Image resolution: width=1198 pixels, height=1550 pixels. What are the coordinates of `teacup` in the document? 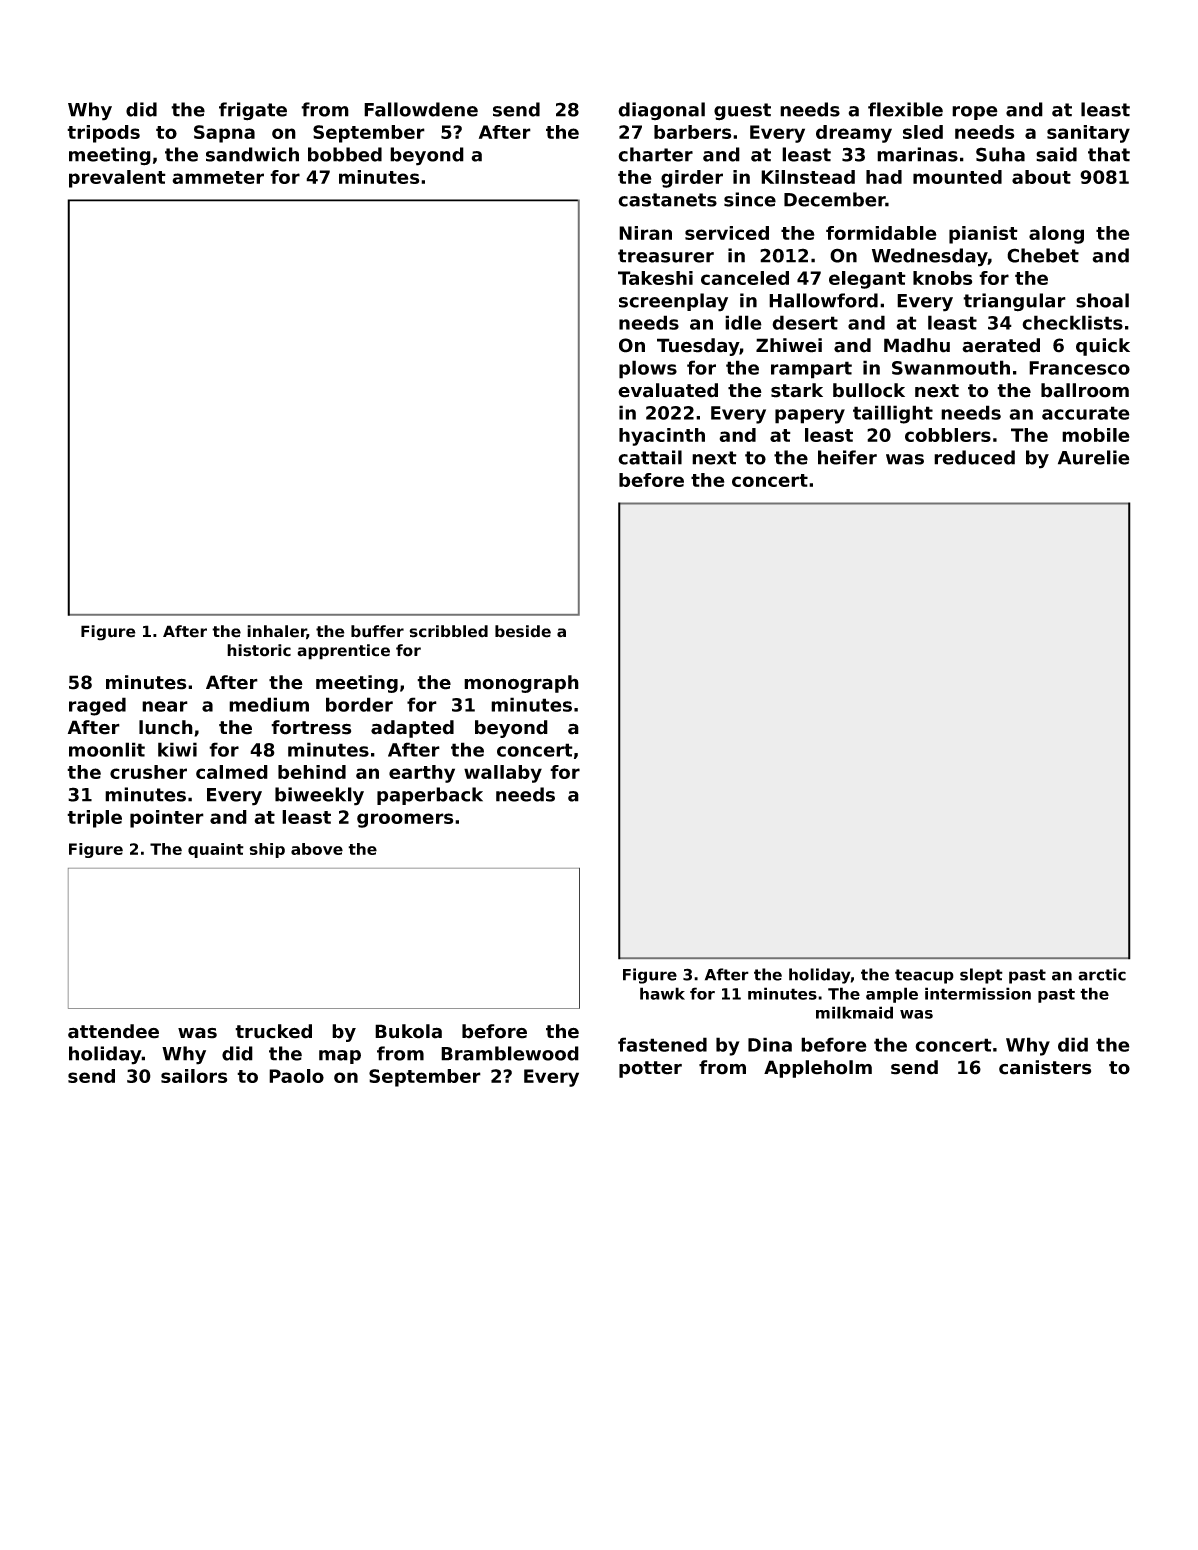 It's located at (924, 976).
